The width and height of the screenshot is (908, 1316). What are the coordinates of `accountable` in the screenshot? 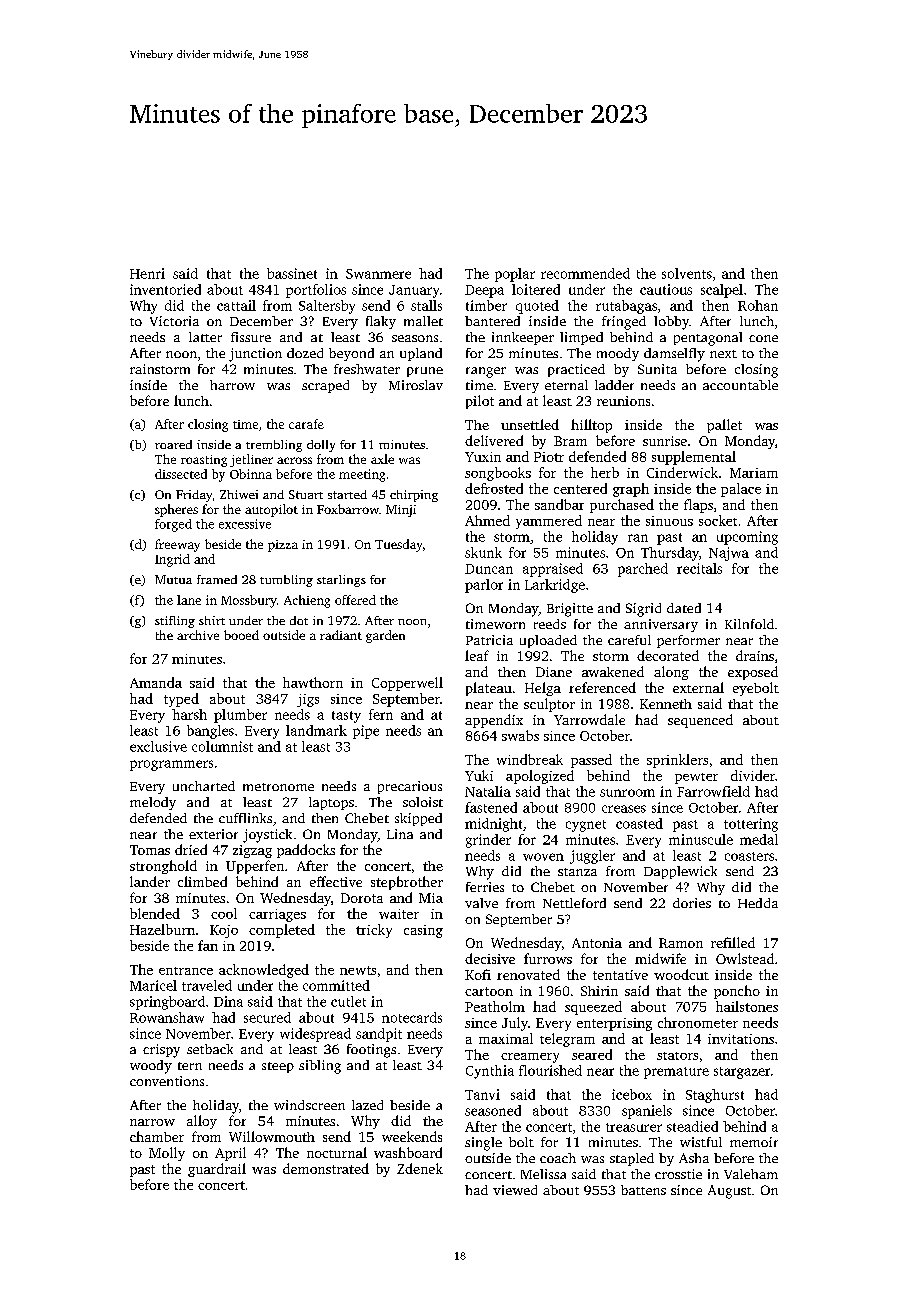 It's located at (740, 385).
